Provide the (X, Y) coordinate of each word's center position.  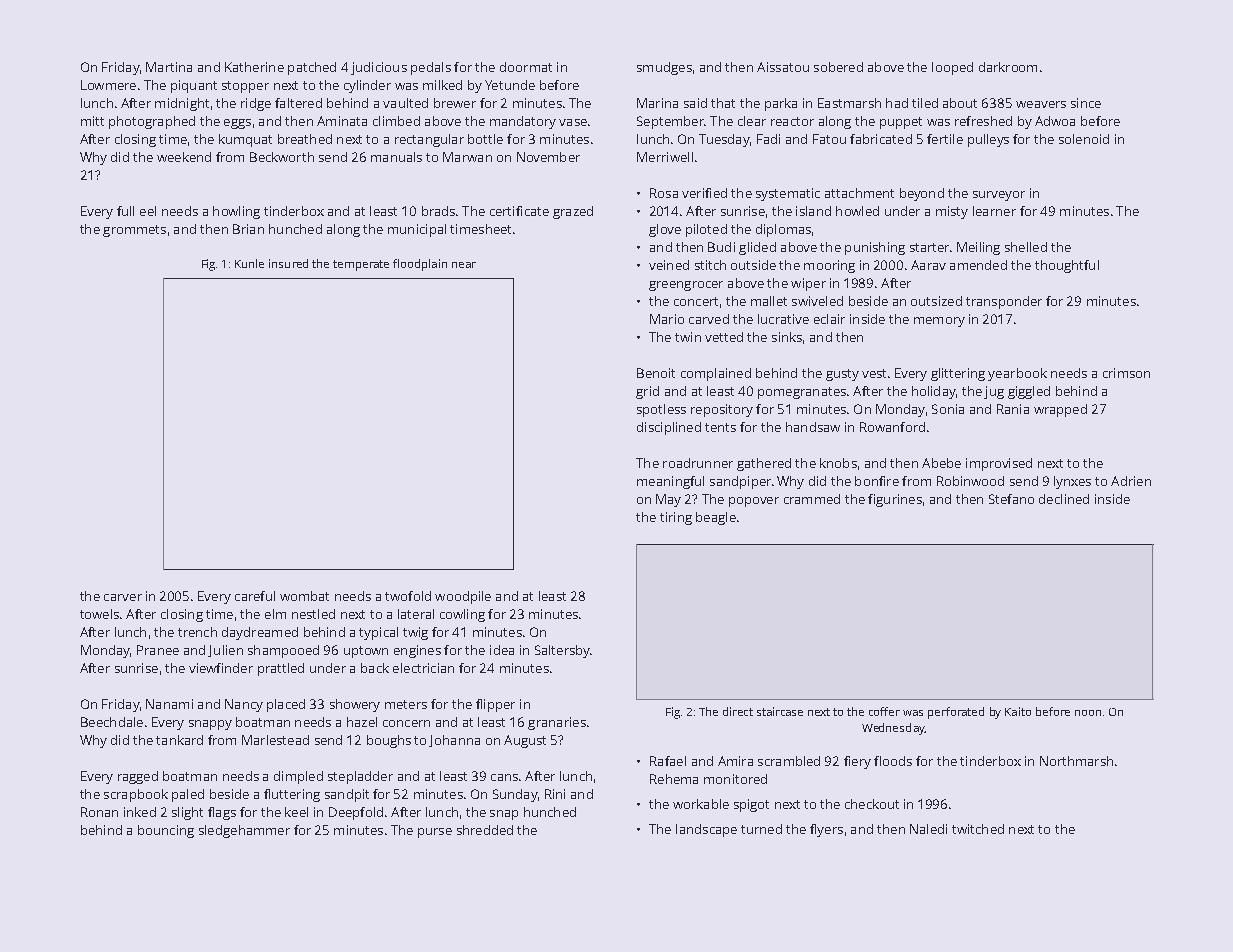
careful (255, 596)
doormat (526, 67)
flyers (826, 830)
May (668, 500)
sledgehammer (244, 831)
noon (1088, 713)
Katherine (254, 67)
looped (952, 68)
